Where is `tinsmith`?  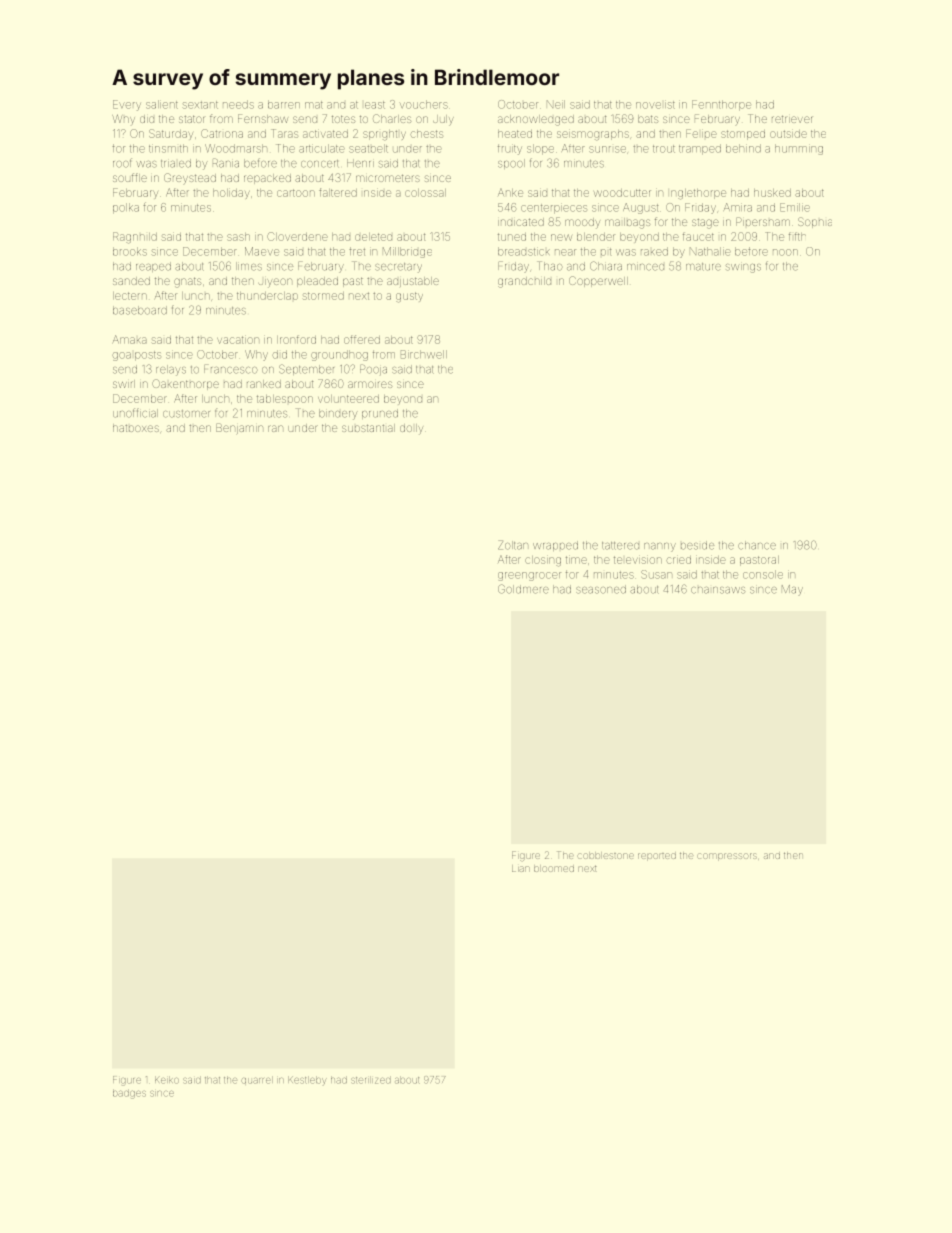 tinsmith is located at coordinates (168, 148).
